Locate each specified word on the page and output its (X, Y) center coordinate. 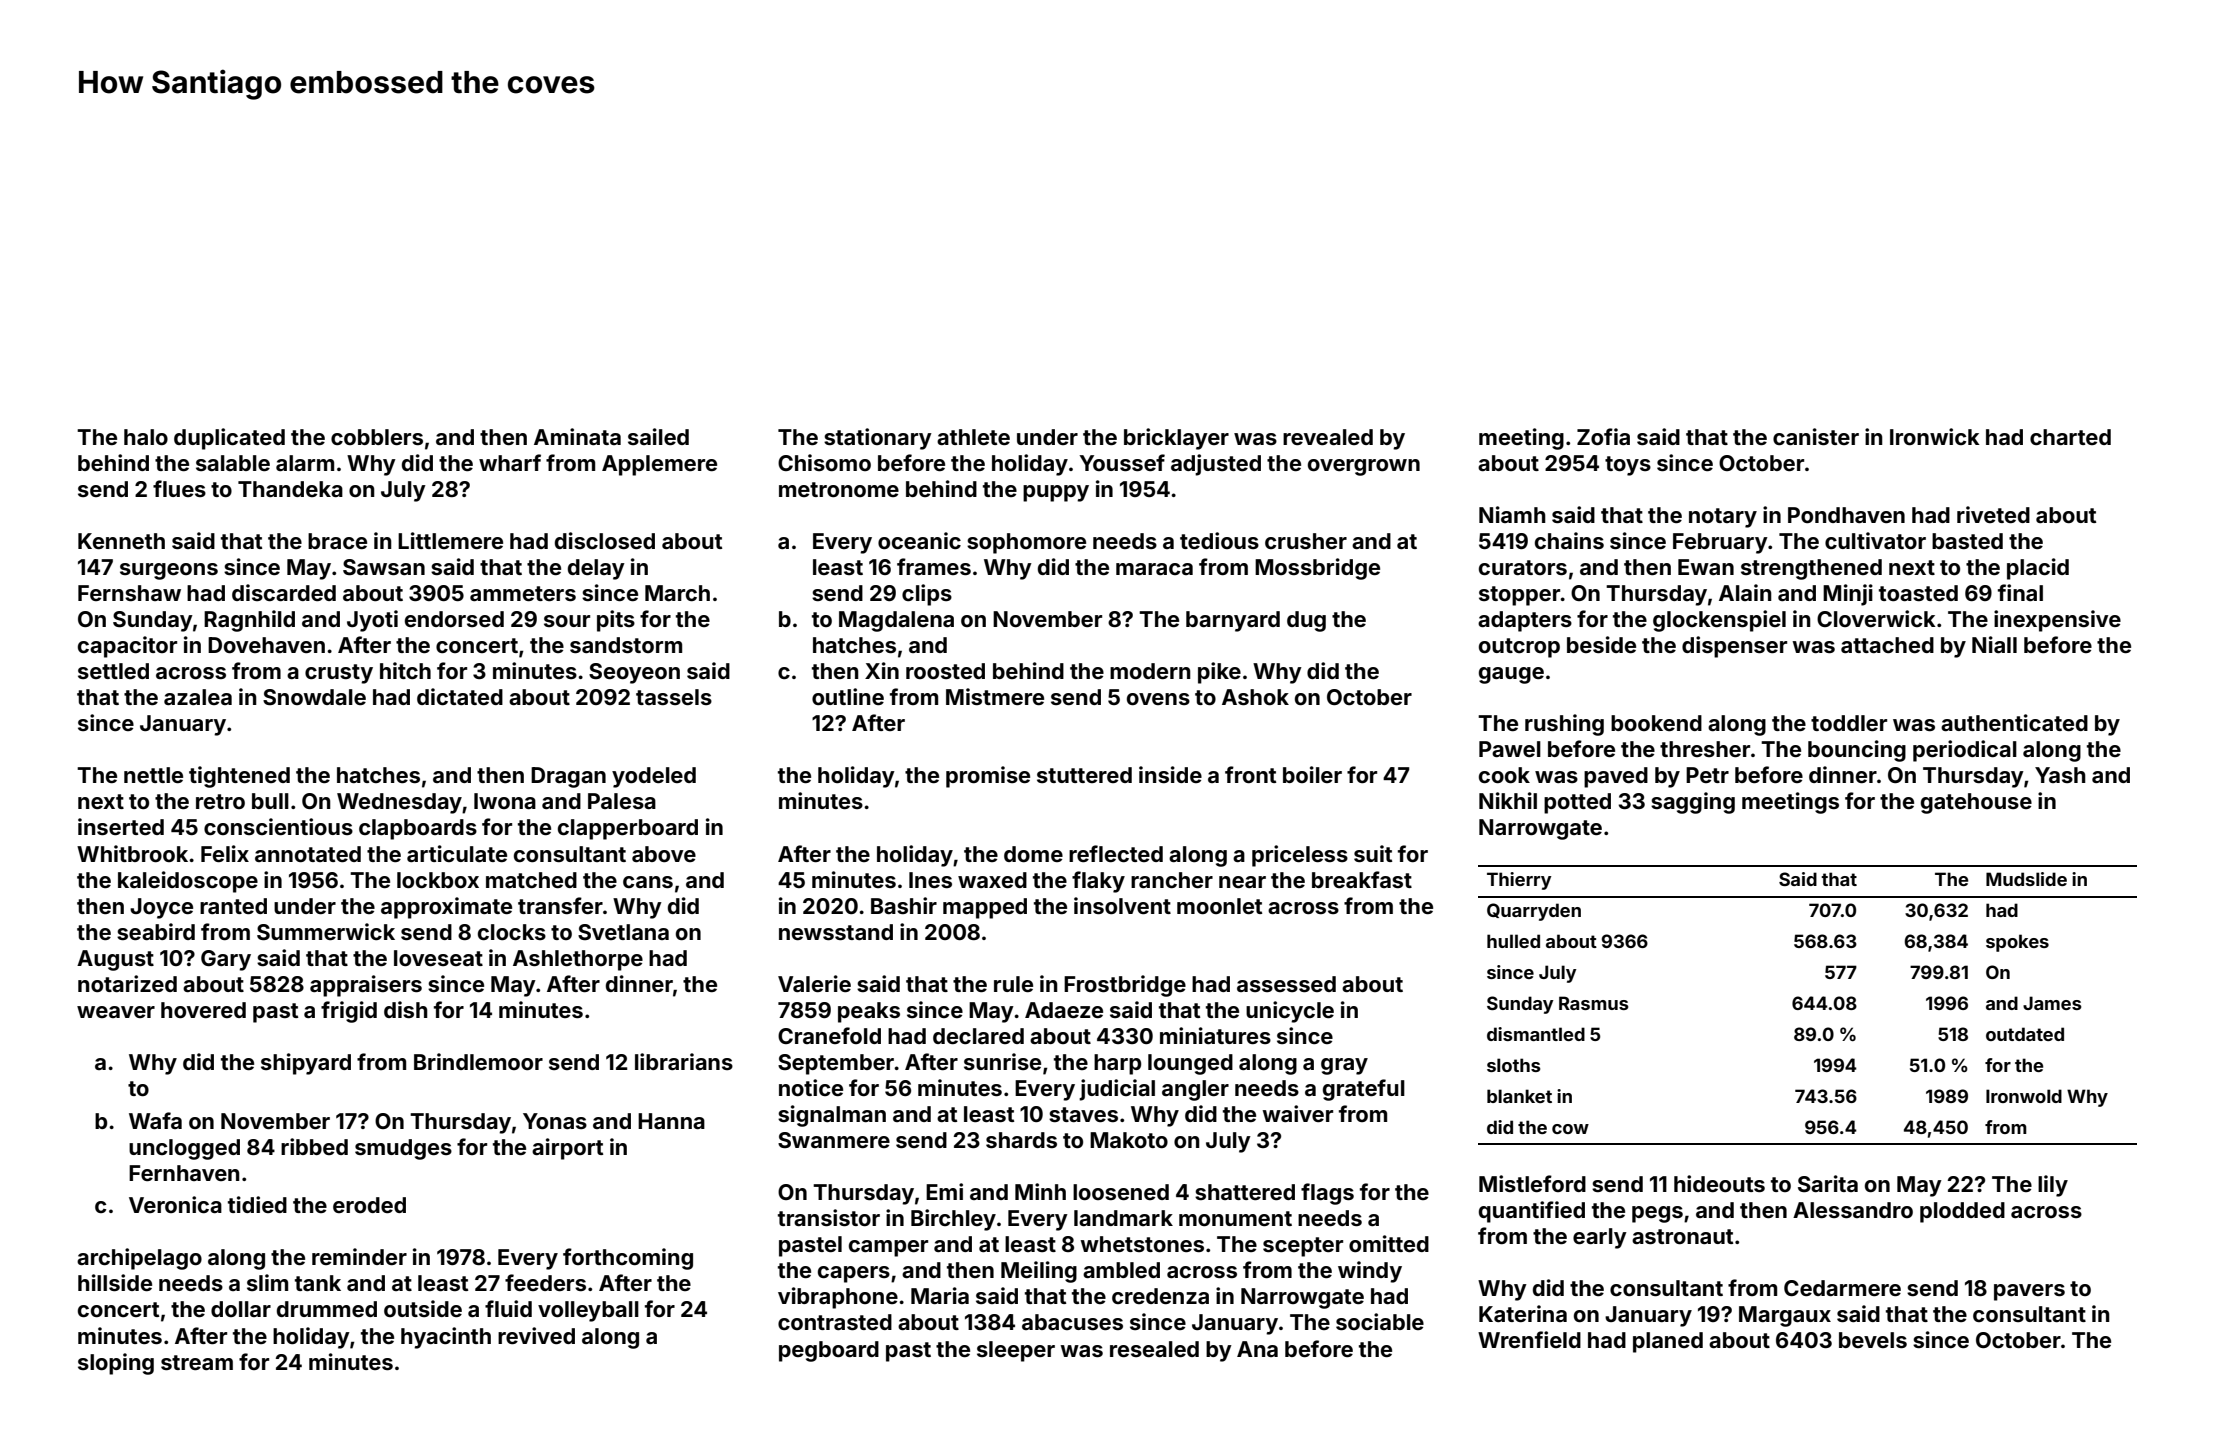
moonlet (1219, 906)
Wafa (155, 1120)
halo (146, 437)
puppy (1056, 493)
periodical (1965, 751)
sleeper (1016, 1351)
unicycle (1290, 1012)
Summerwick (326, 932)
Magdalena (896, 621)
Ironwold (2024, 1096)
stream (197, 1362)
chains (1569, 540)
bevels (1873, 1340)
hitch (405, 670)
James (2052, 1003)
